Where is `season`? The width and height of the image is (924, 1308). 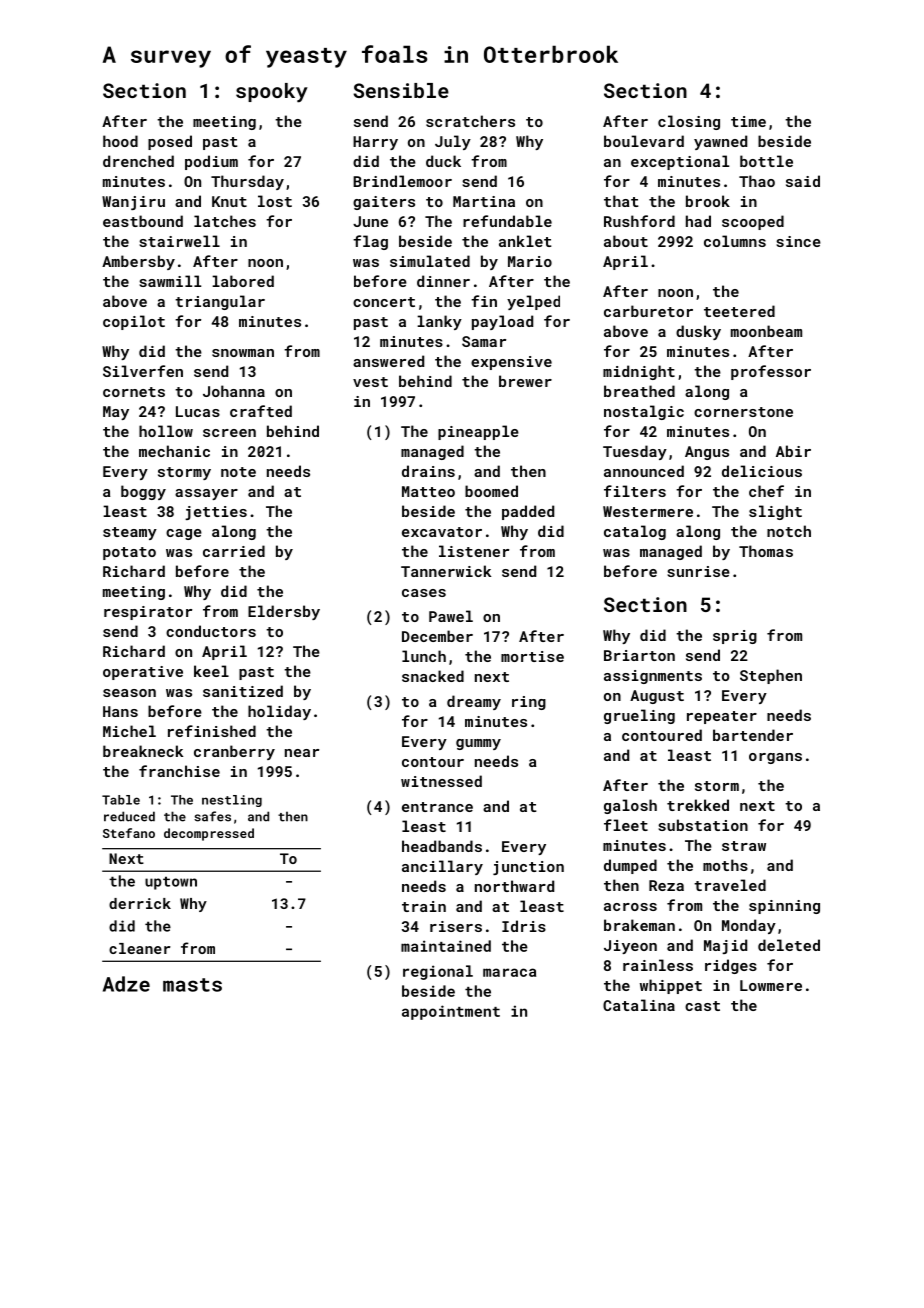 season is located at coordinates (129, 693).
